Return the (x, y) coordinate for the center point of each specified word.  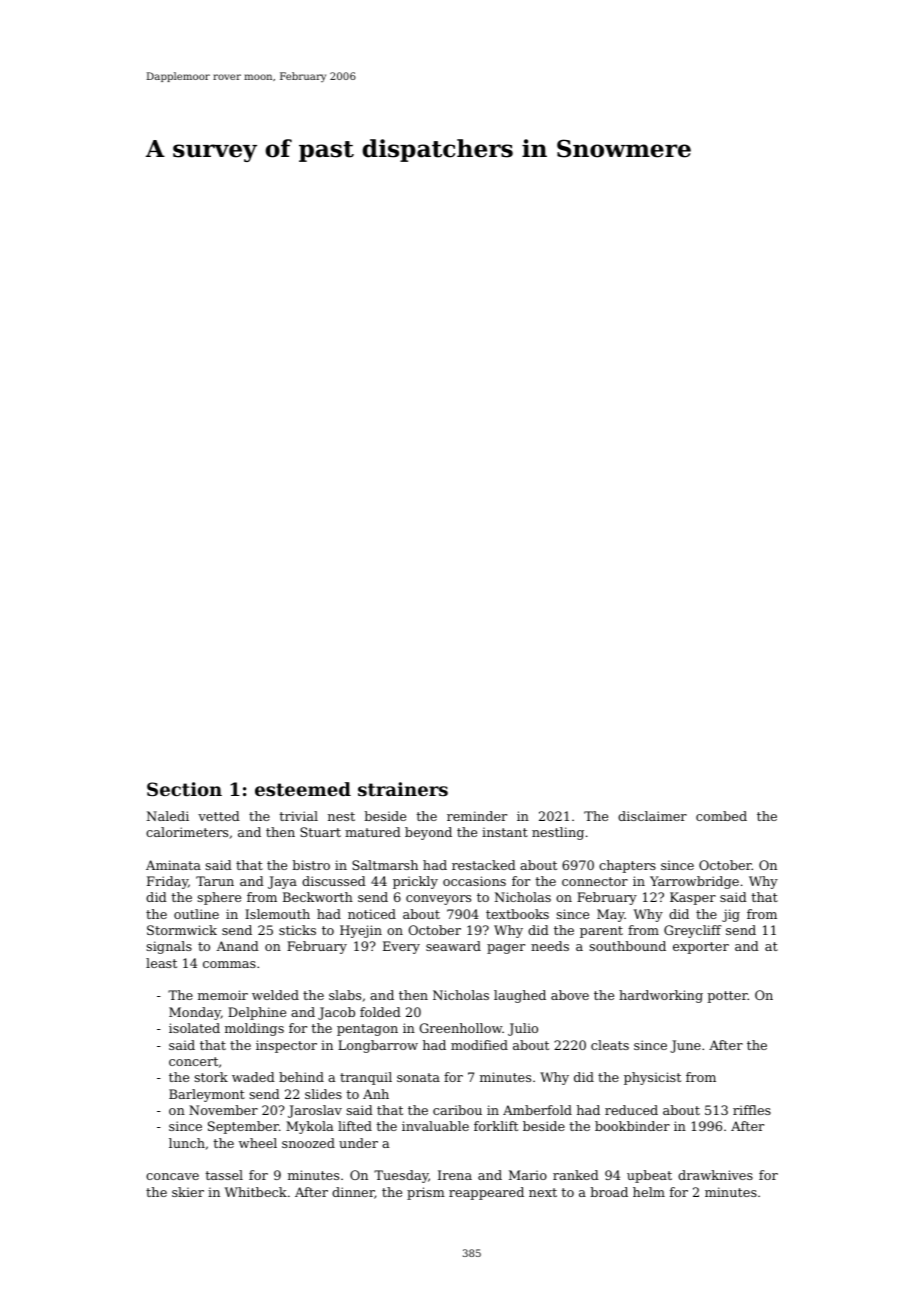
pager (506, 949)
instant (505, 832)
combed (721, 816)
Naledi (168, 816)
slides (323, 1094)
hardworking (661, 996)
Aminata (173, 865)
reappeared (486, 1193)
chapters (627, 866)
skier (188, 1192)
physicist (652, 1078)
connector (595, 881)
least (161, 963)
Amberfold (537, 1110)
